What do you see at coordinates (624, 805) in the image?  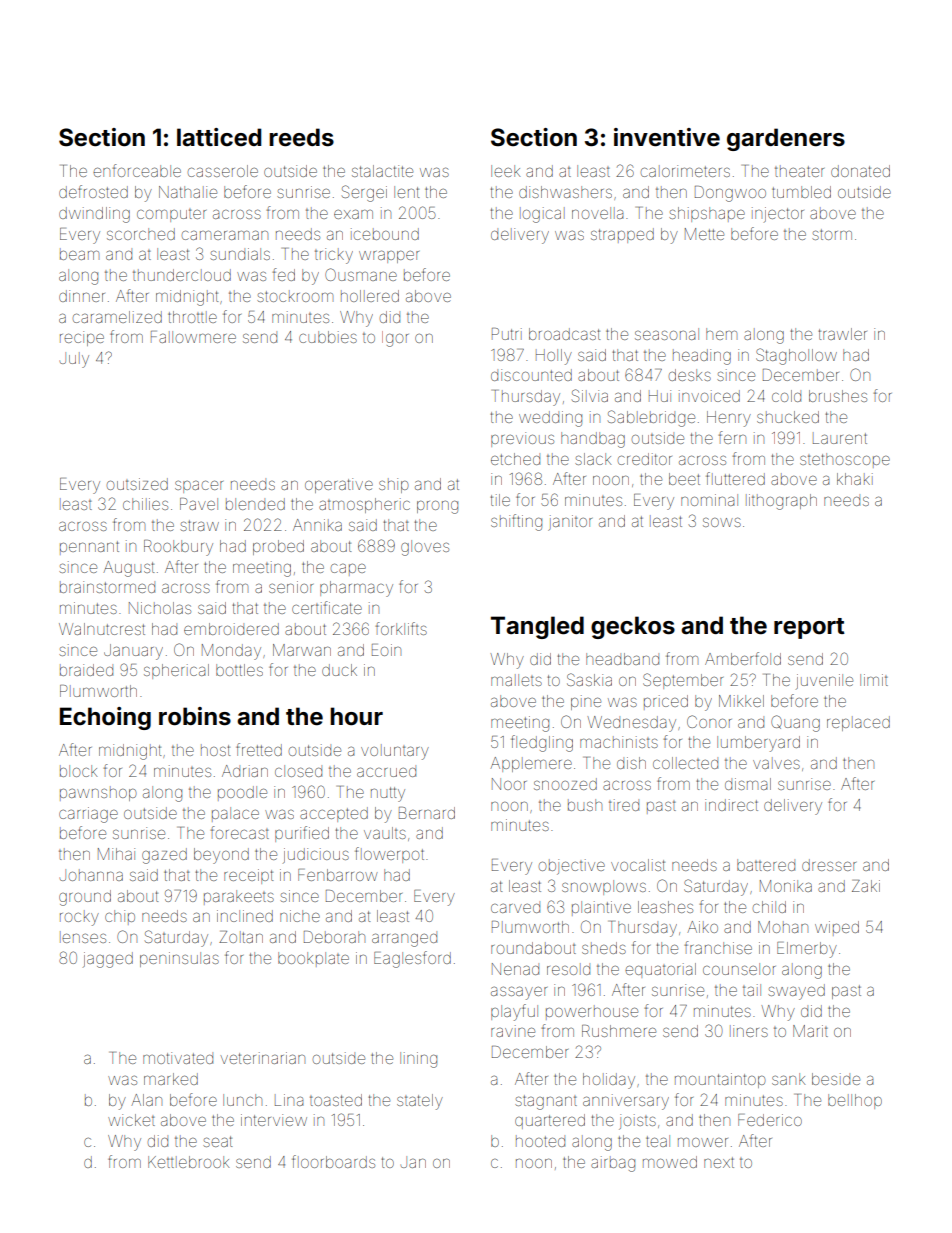 I see `tired` at bounding box center [624, 805].
